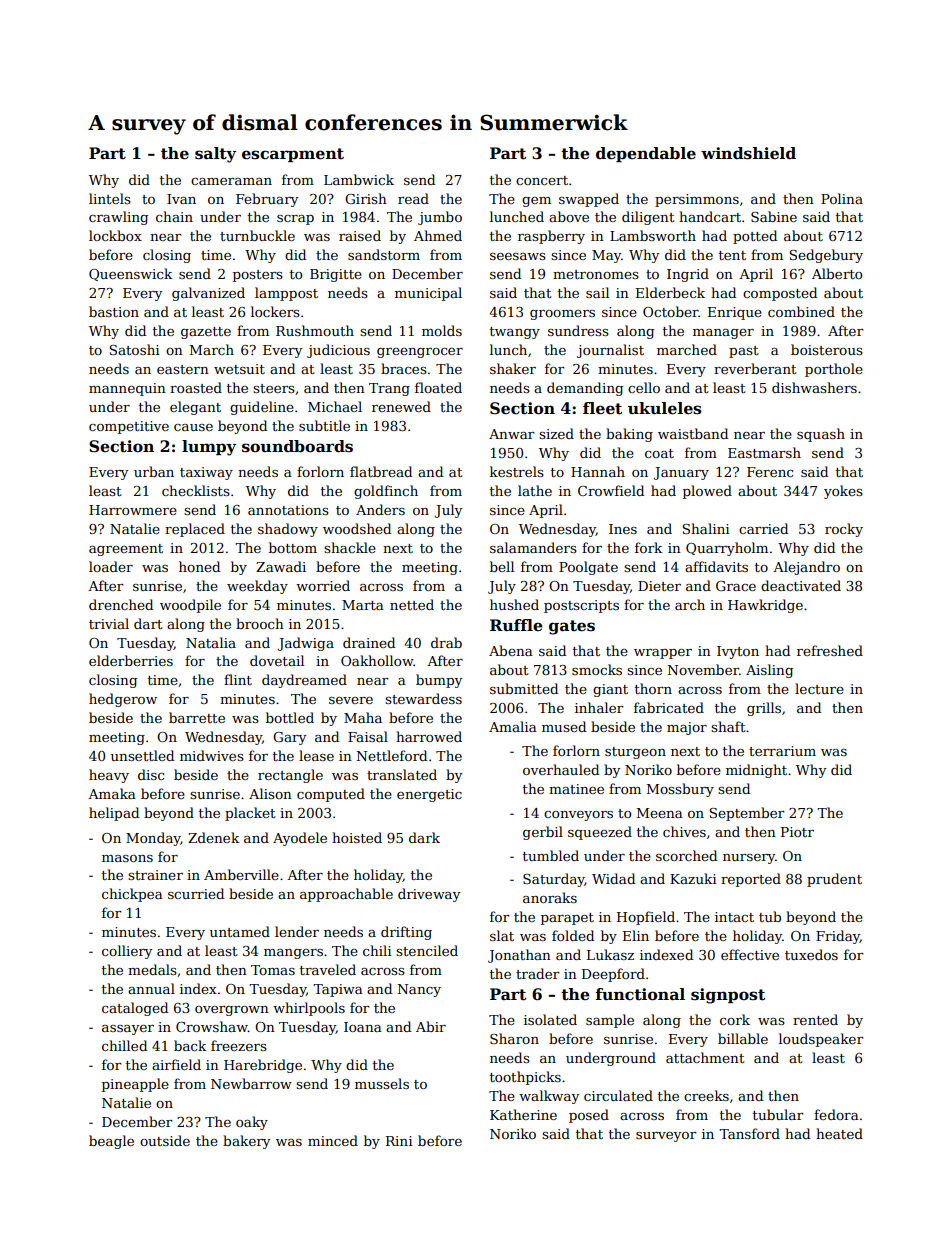 This document has height=1233, width=952. What do you see at coordinates (749, 1133) in the document?
I see `Tansford` at bounding box center [749, 1133].
